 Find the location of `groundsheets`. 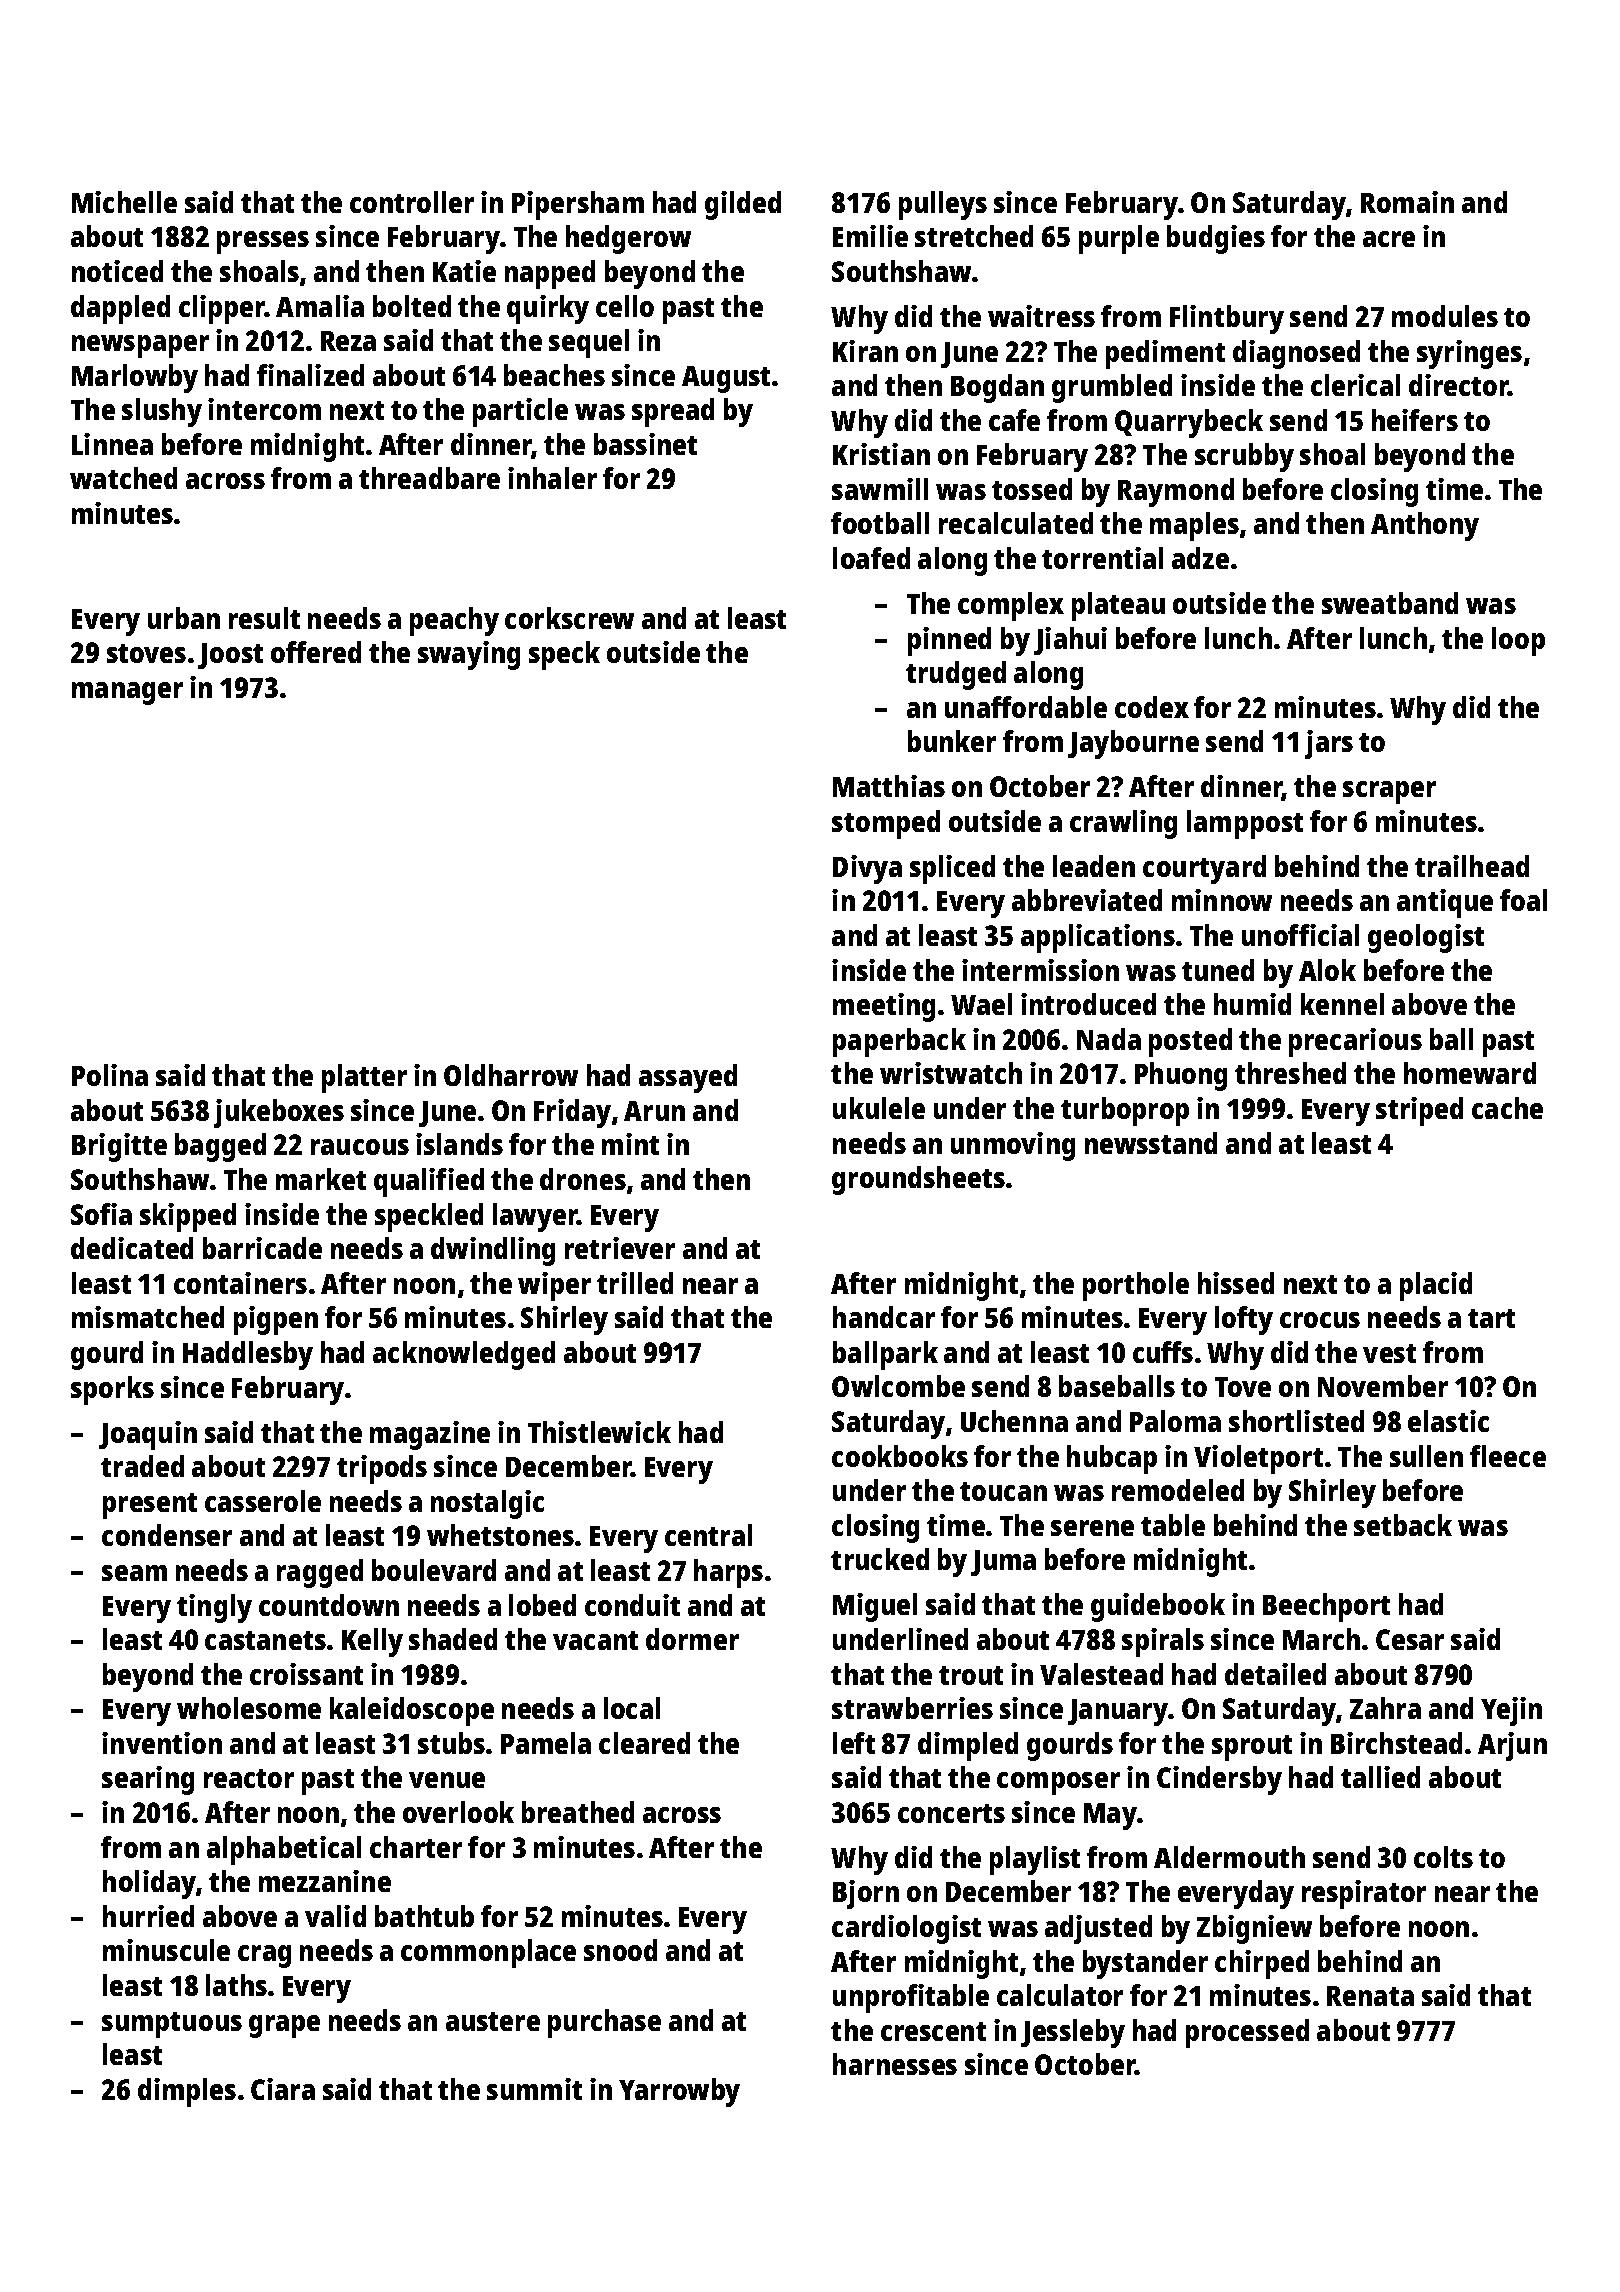

groundsheets is located at coordinates (918, 1180).
